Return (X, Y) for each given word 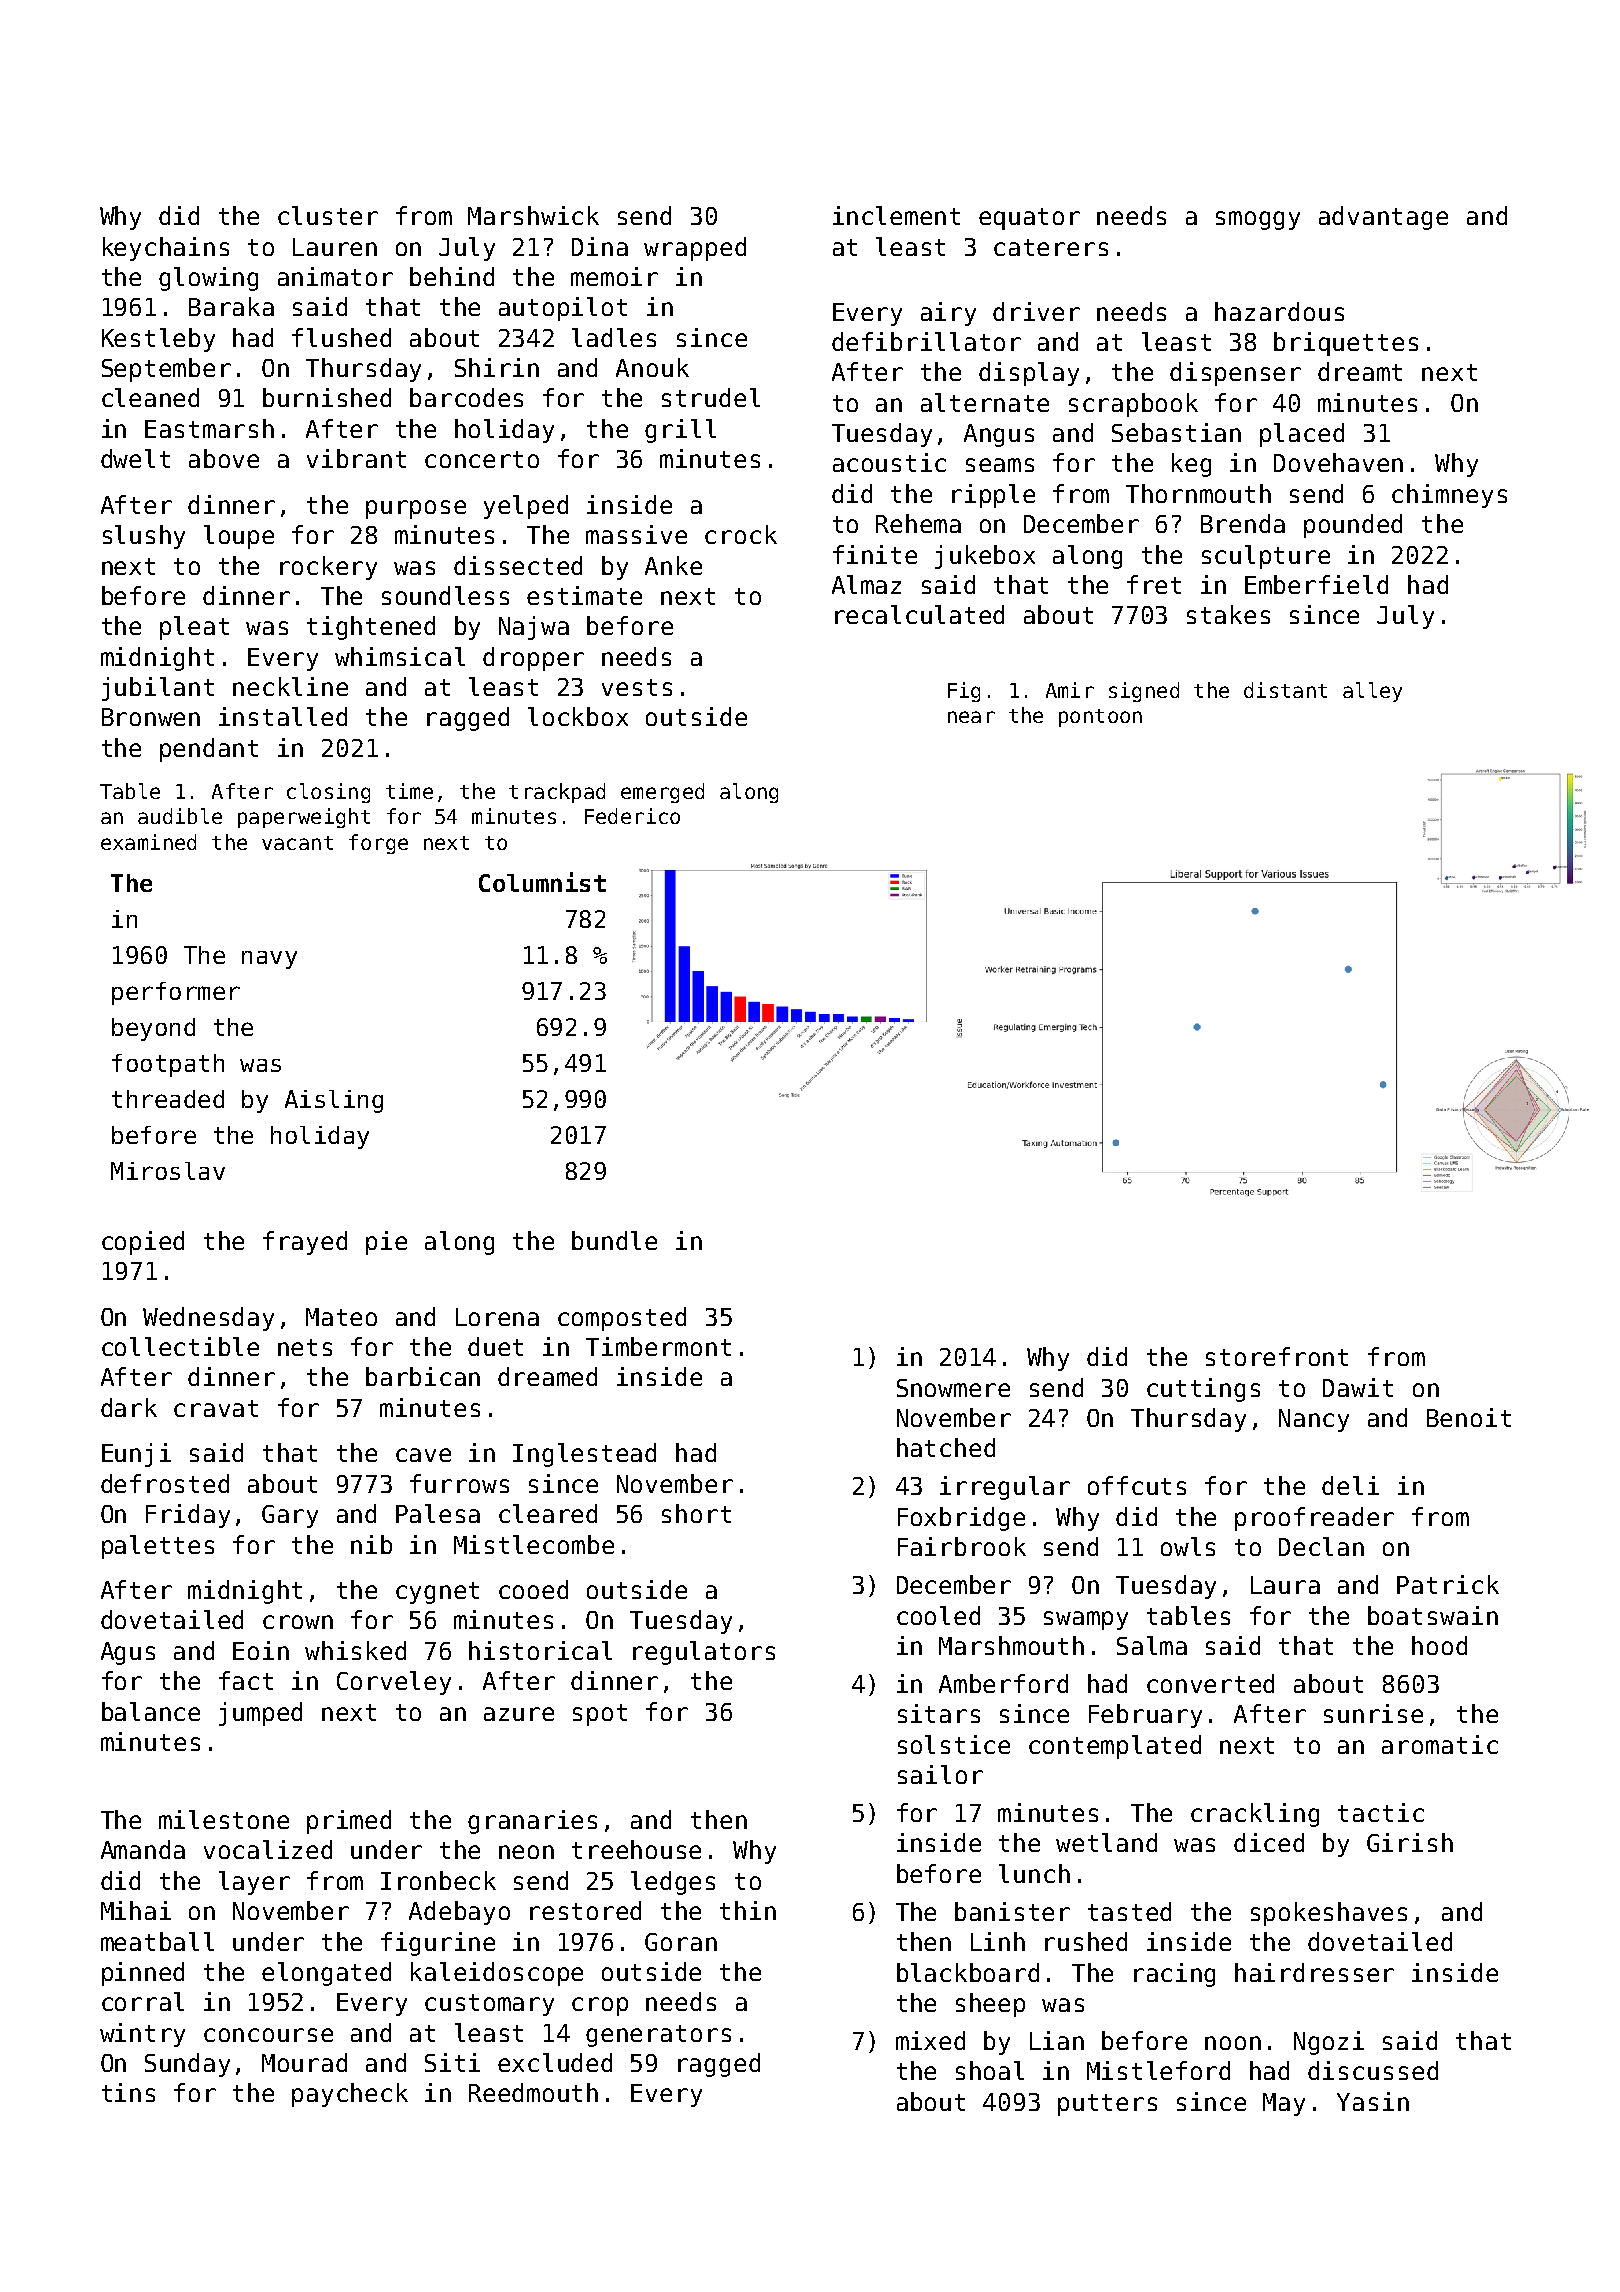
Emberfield (1316, 584)
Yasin (1373, 2101)
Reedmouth (533, 2092)
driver (1036, 311)
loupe (239, 537)
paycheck (350, 2095)
